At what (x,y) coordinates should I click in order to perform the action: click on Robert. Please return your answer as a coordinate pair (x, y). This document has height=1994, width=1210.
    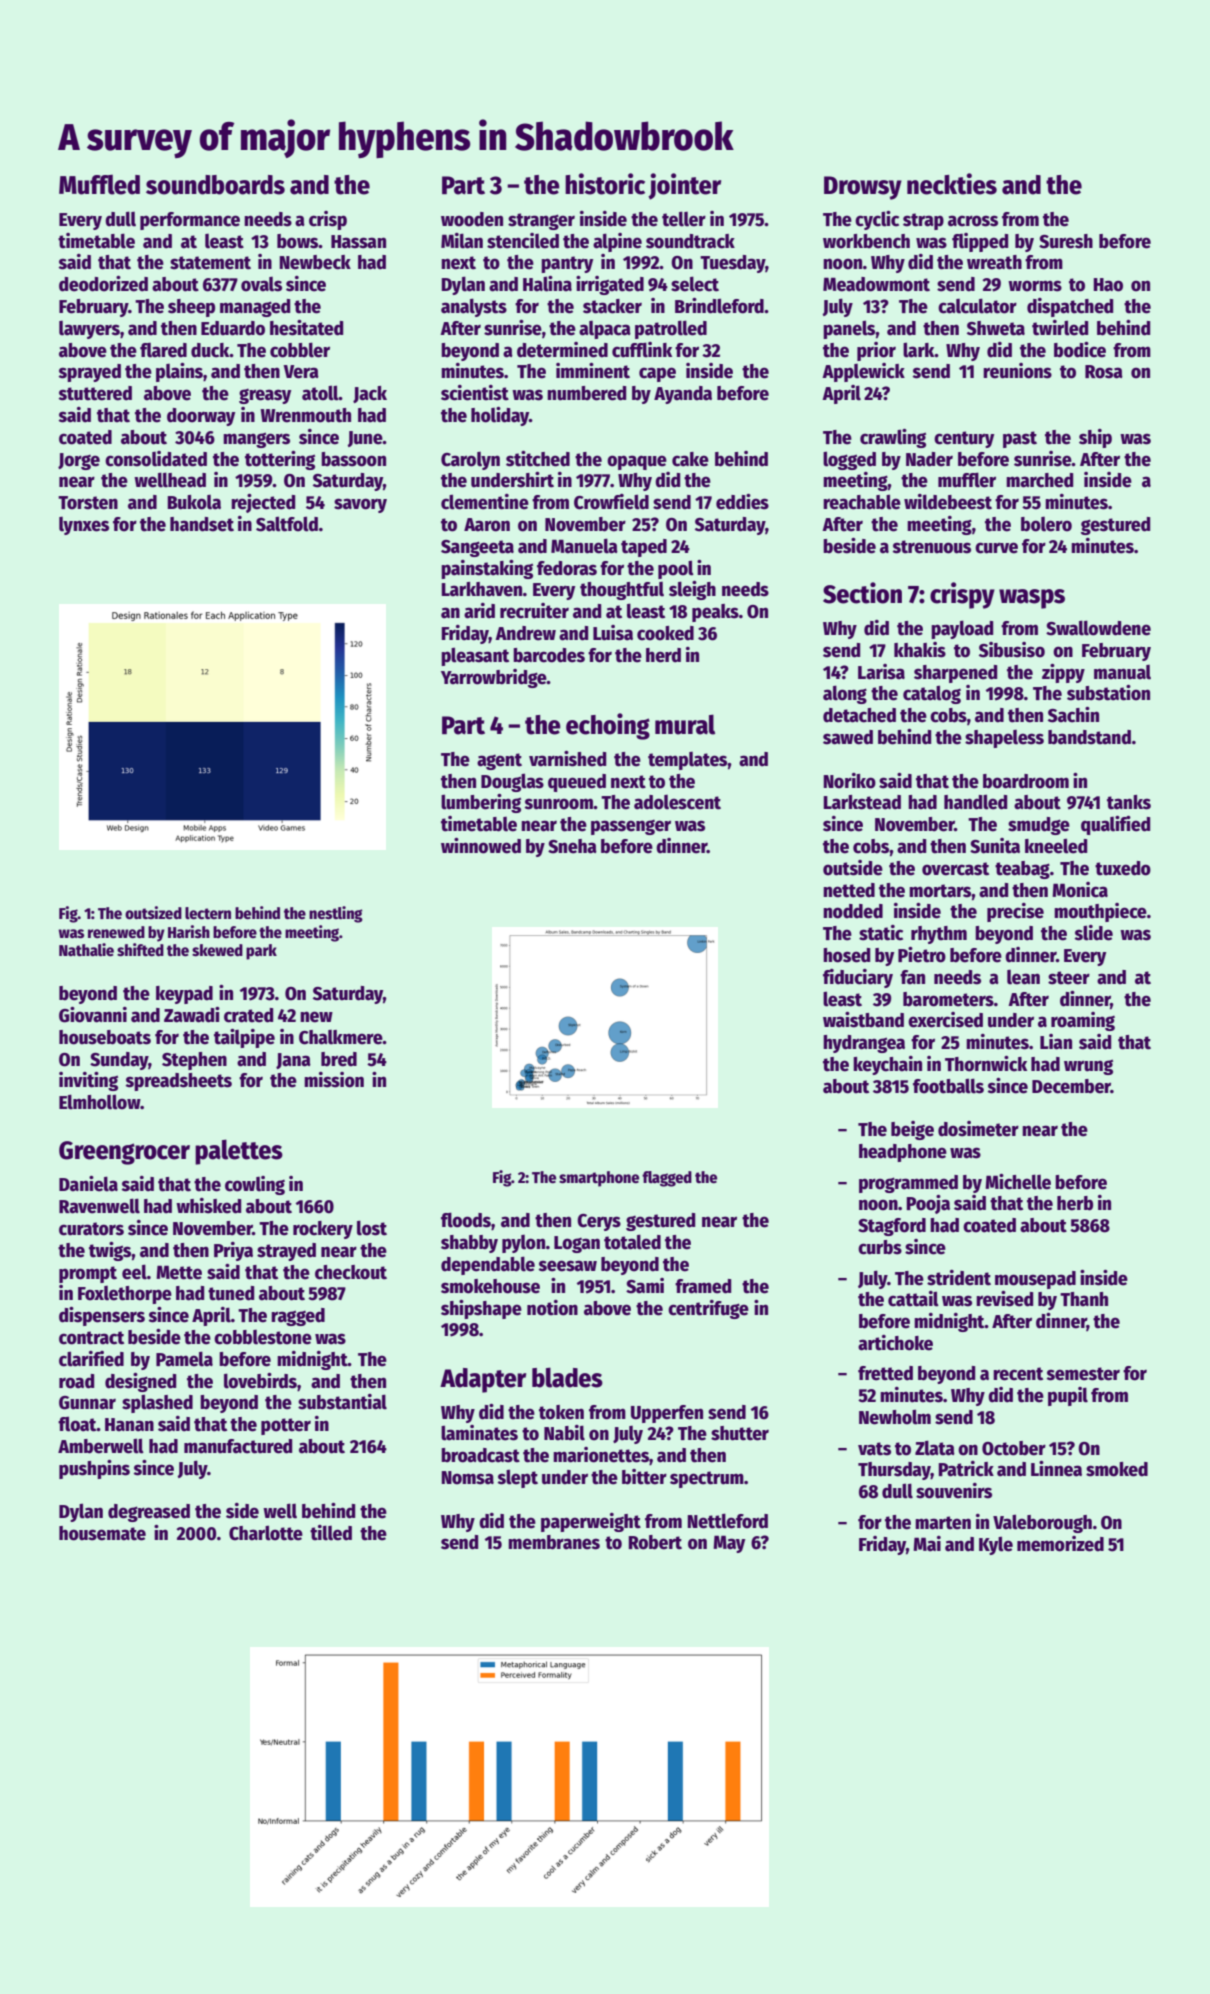
    Looking at the image, I should click on (655, 1542).
